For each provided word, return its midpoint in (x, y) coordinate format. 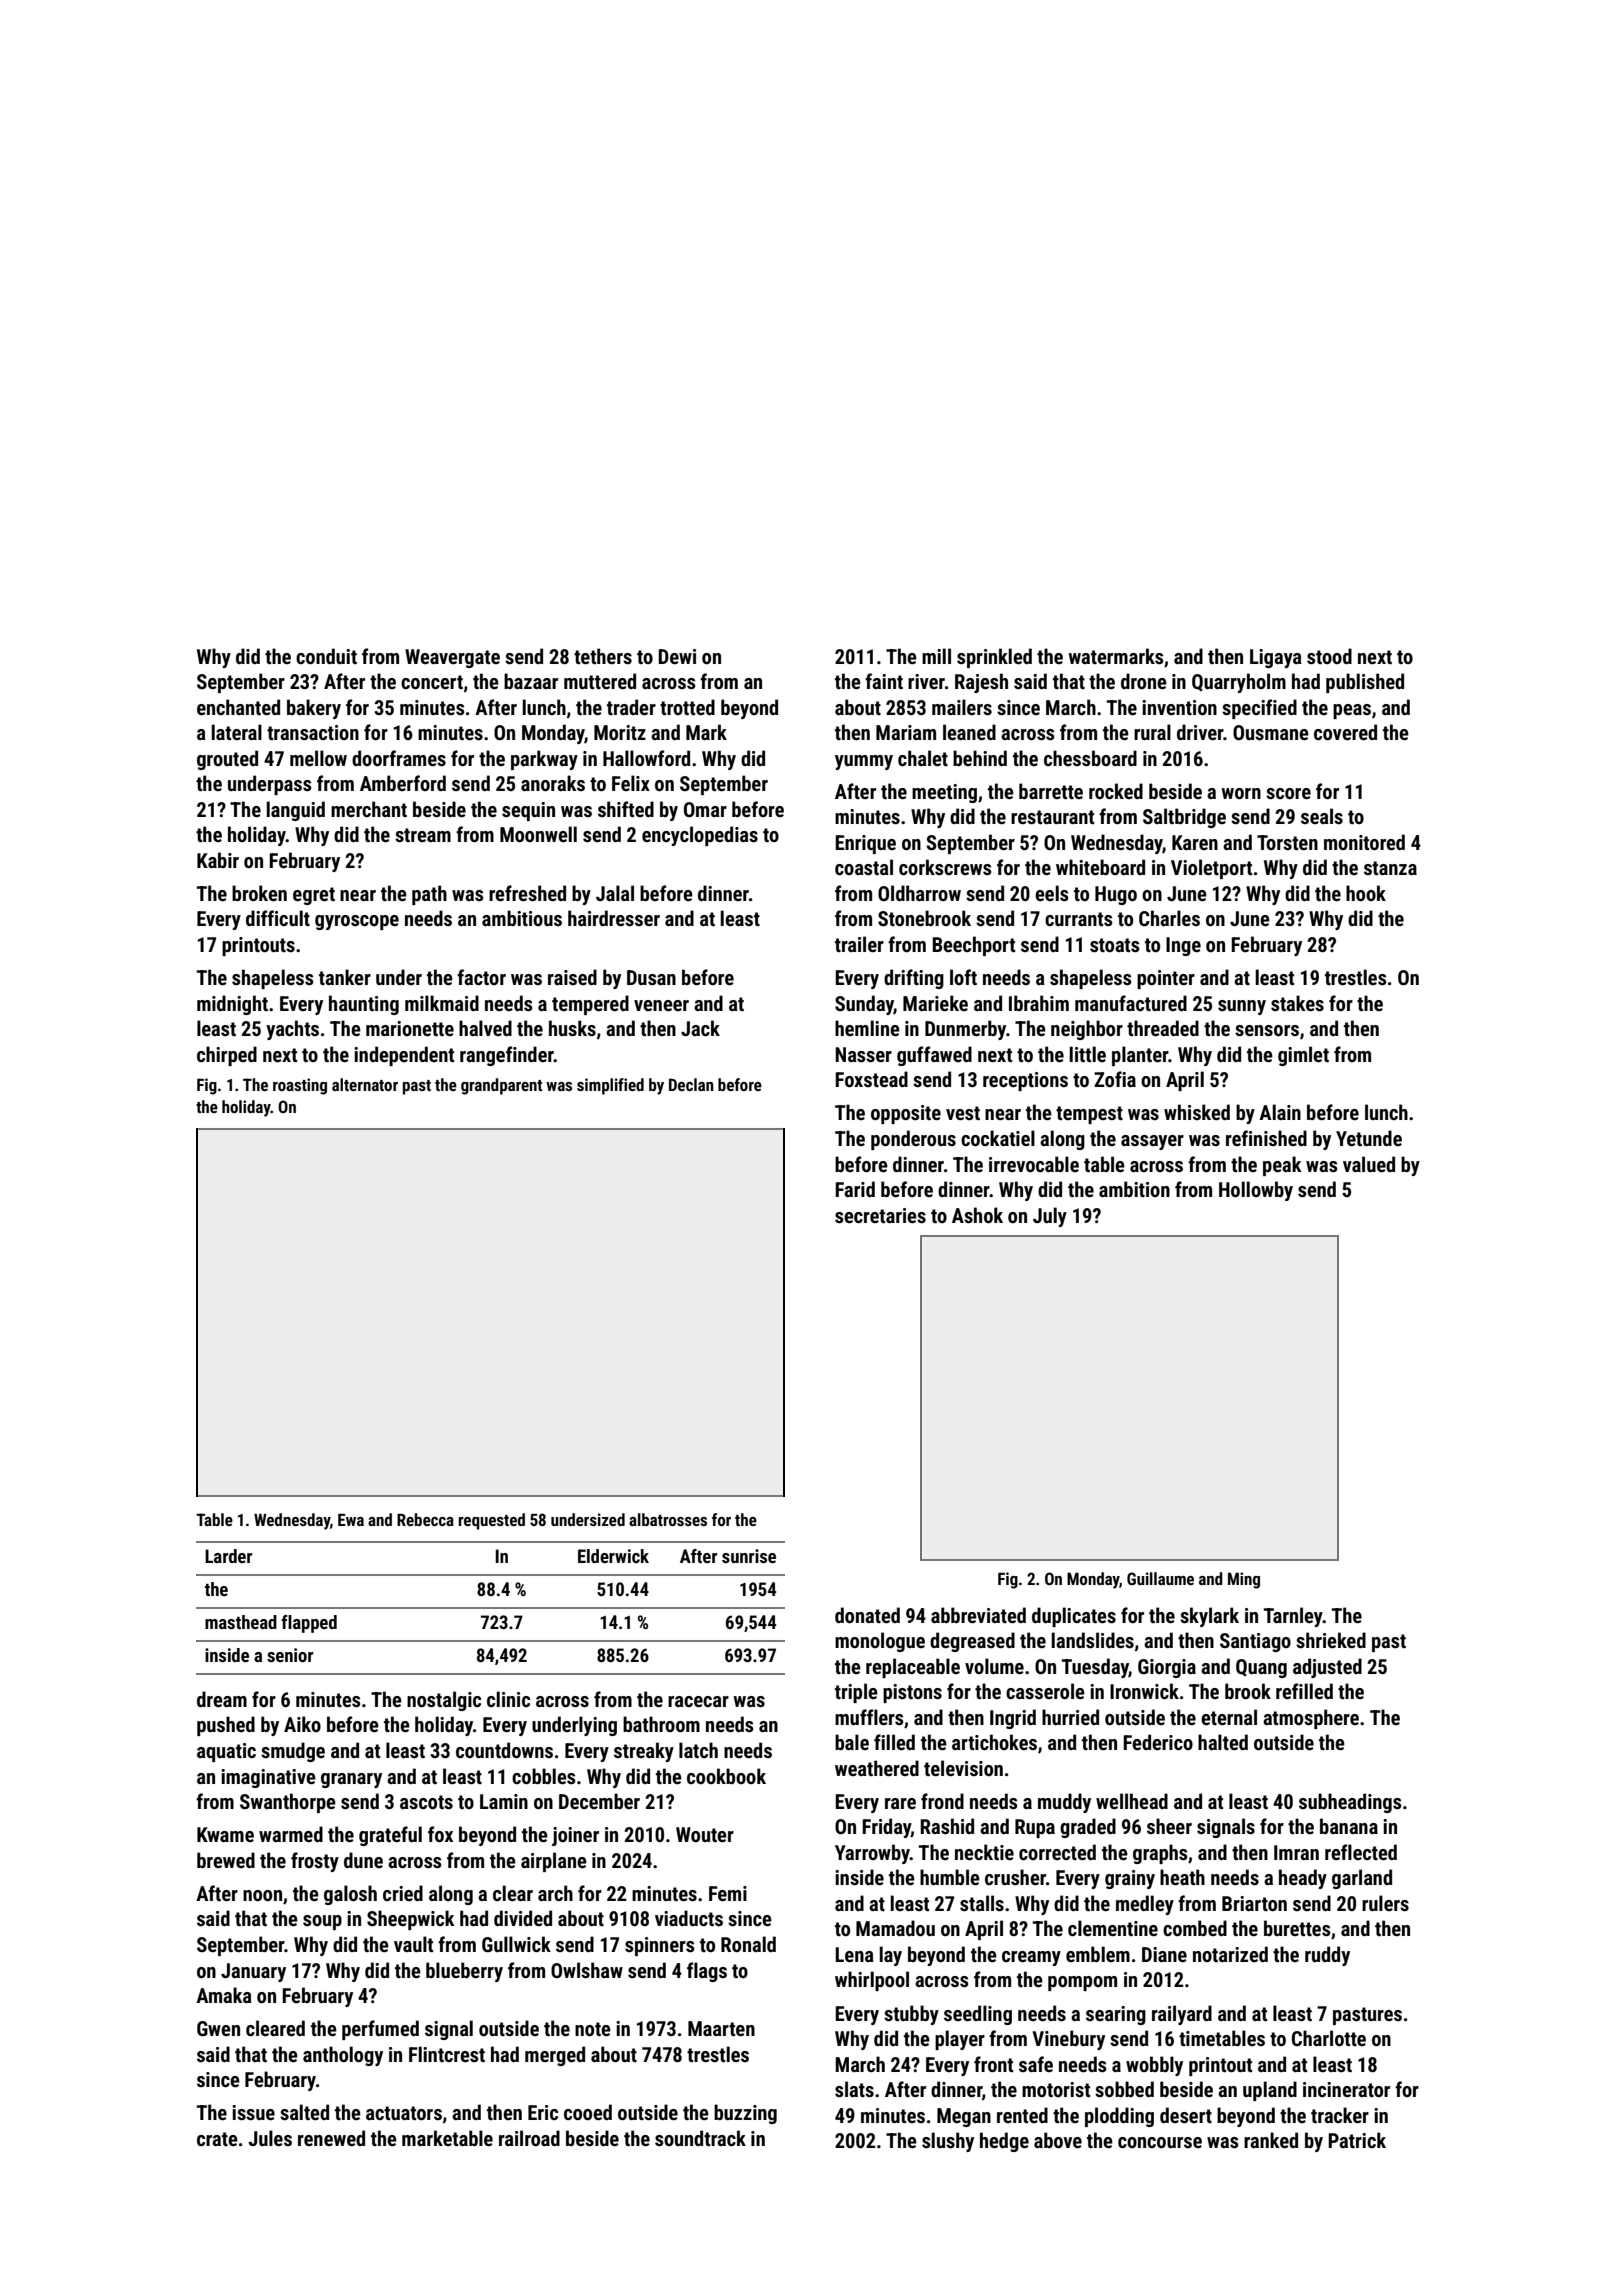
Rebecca (425, 1519)
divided (523, 1918)
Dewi (677, 656)
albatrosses (668, 1519)
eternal (1229, 1717)
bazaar (531, 681)
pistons (912, 1693)
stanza (1390, 868)
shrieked (1331, 1640)
